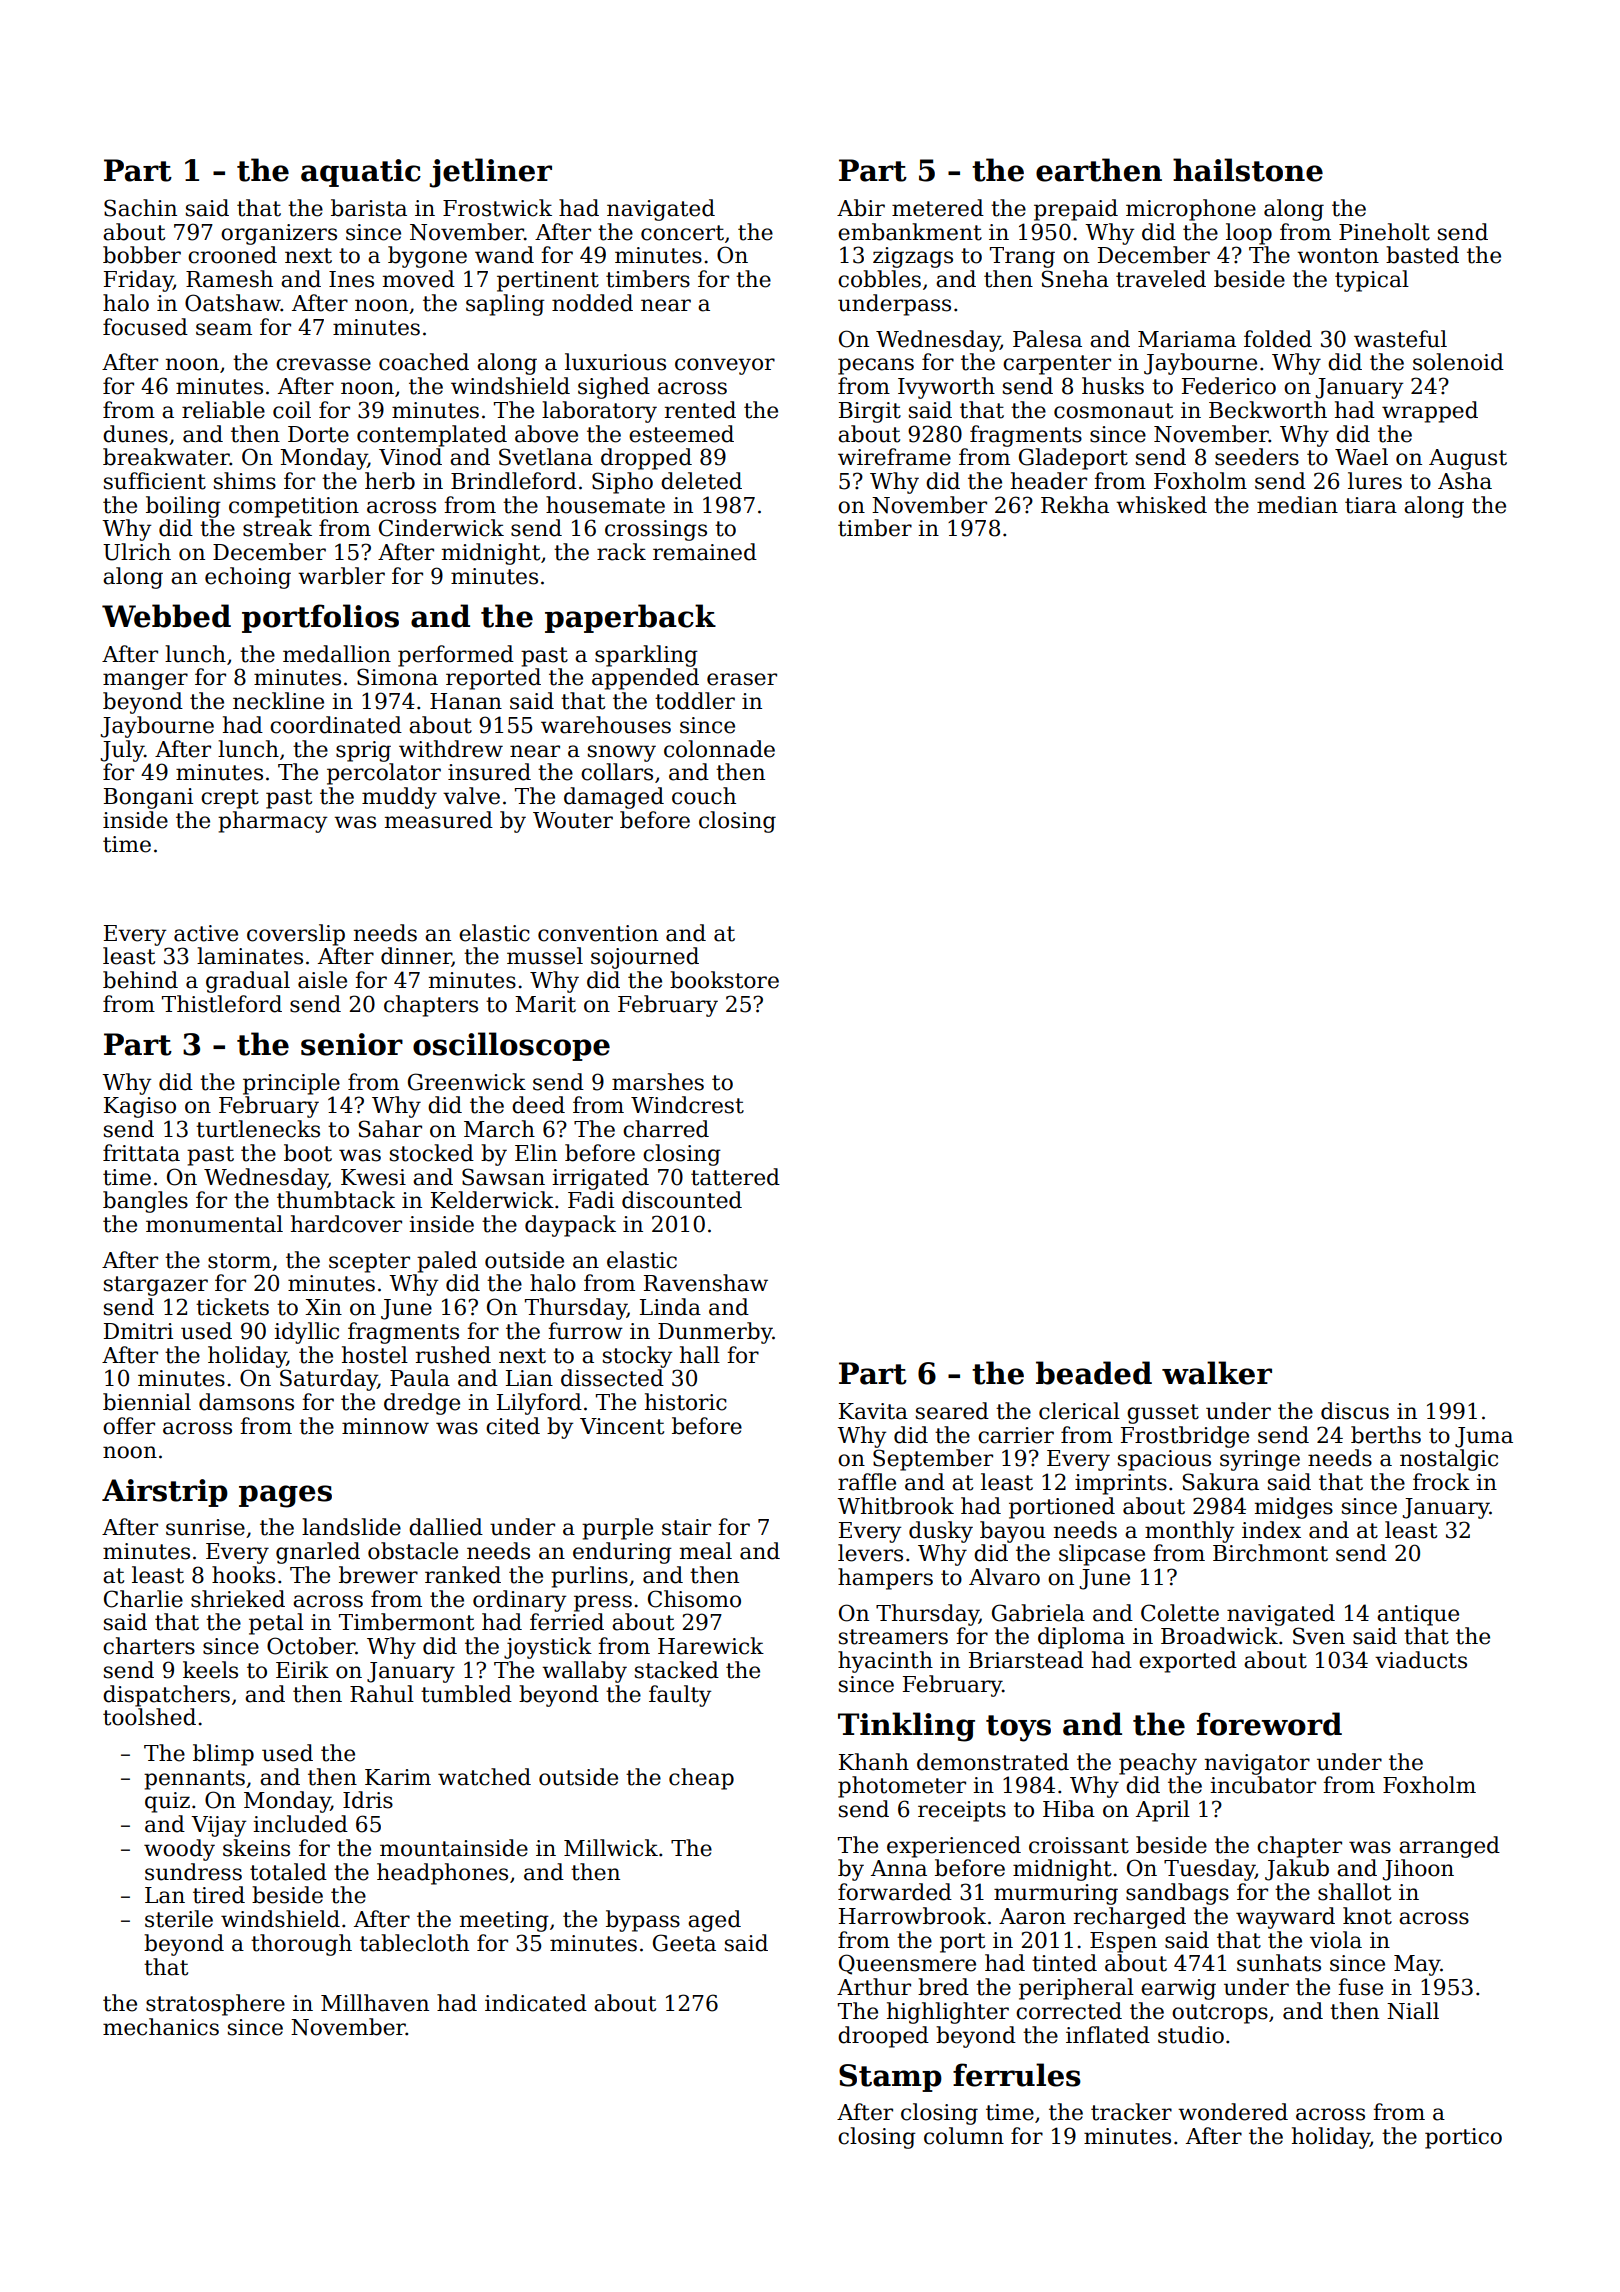  I want to click on indicated, so click(536, 2003).
